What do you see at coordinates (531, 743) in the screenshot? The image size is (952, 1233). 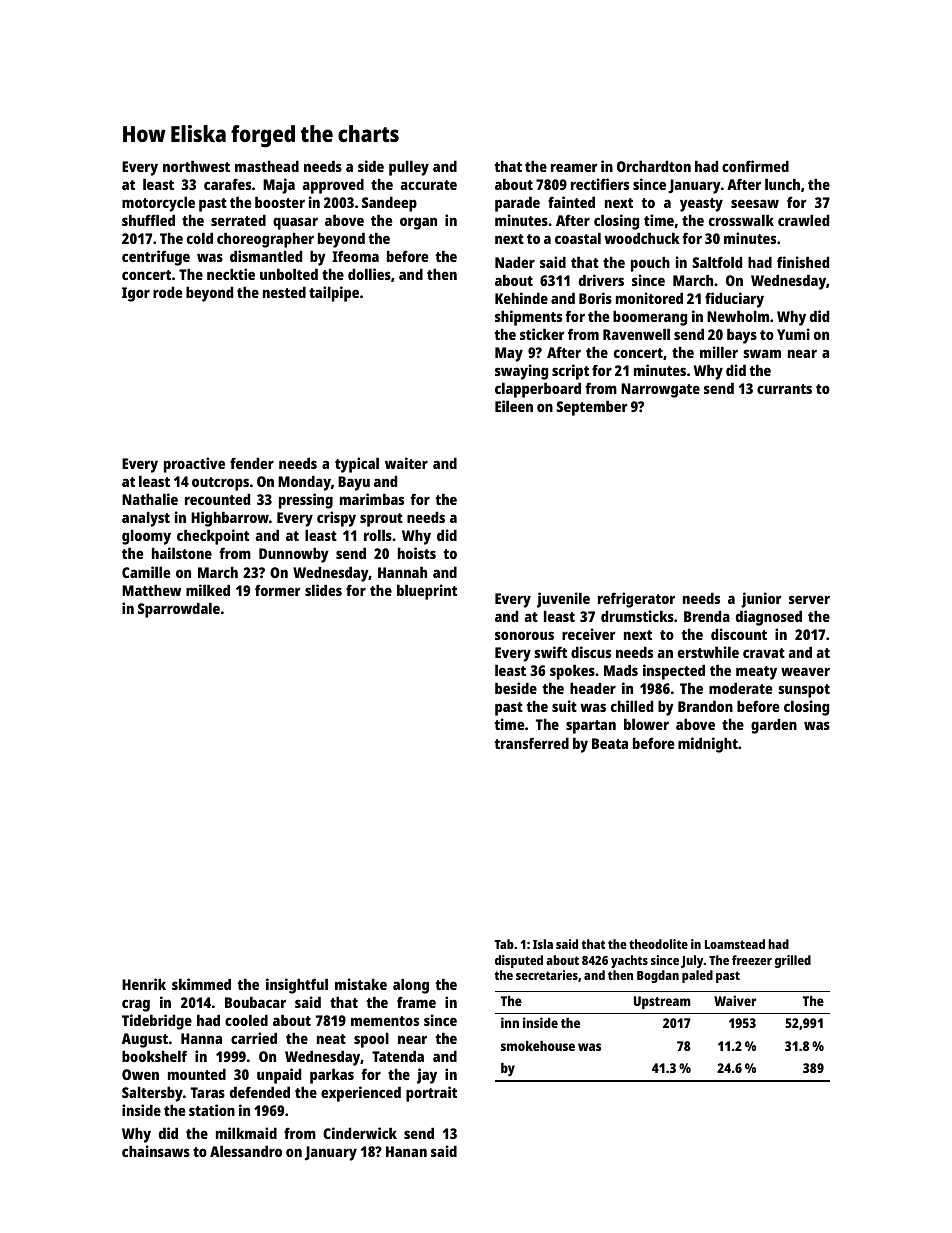 I see `transferred` at bounding box center [531, 743].
